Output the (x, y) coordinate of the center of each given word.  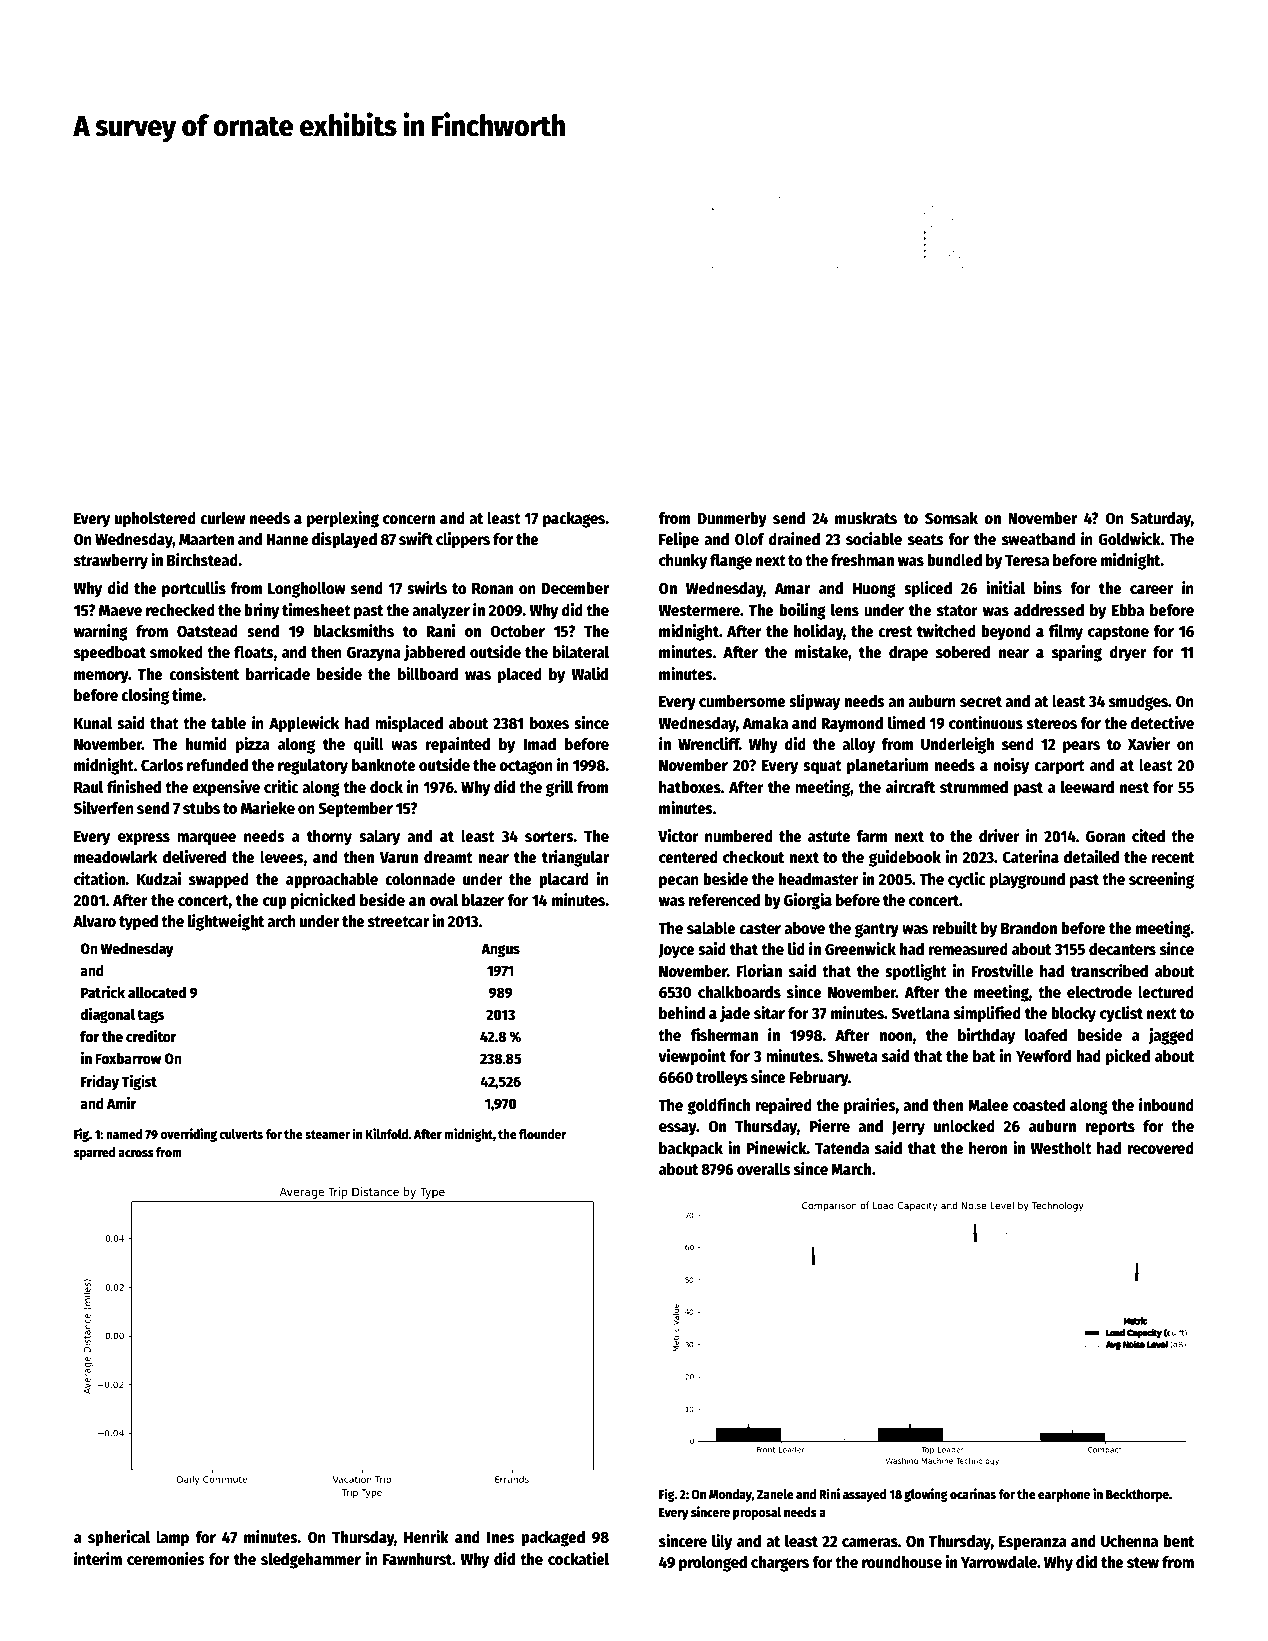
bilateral (581, 652)
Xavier (1149, 744)
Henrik (426, 1536)
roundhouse (902, 1562)
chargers (780, 1564)
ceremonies (166, 1559)
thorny (329, 838)
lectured (1166, 992)
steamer (327, 1134)
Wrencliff (709, 744)
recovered (1160, 1148)
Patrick (103, 992)
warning (101, 632)
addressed (1049, 610)
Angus (500, 950)
